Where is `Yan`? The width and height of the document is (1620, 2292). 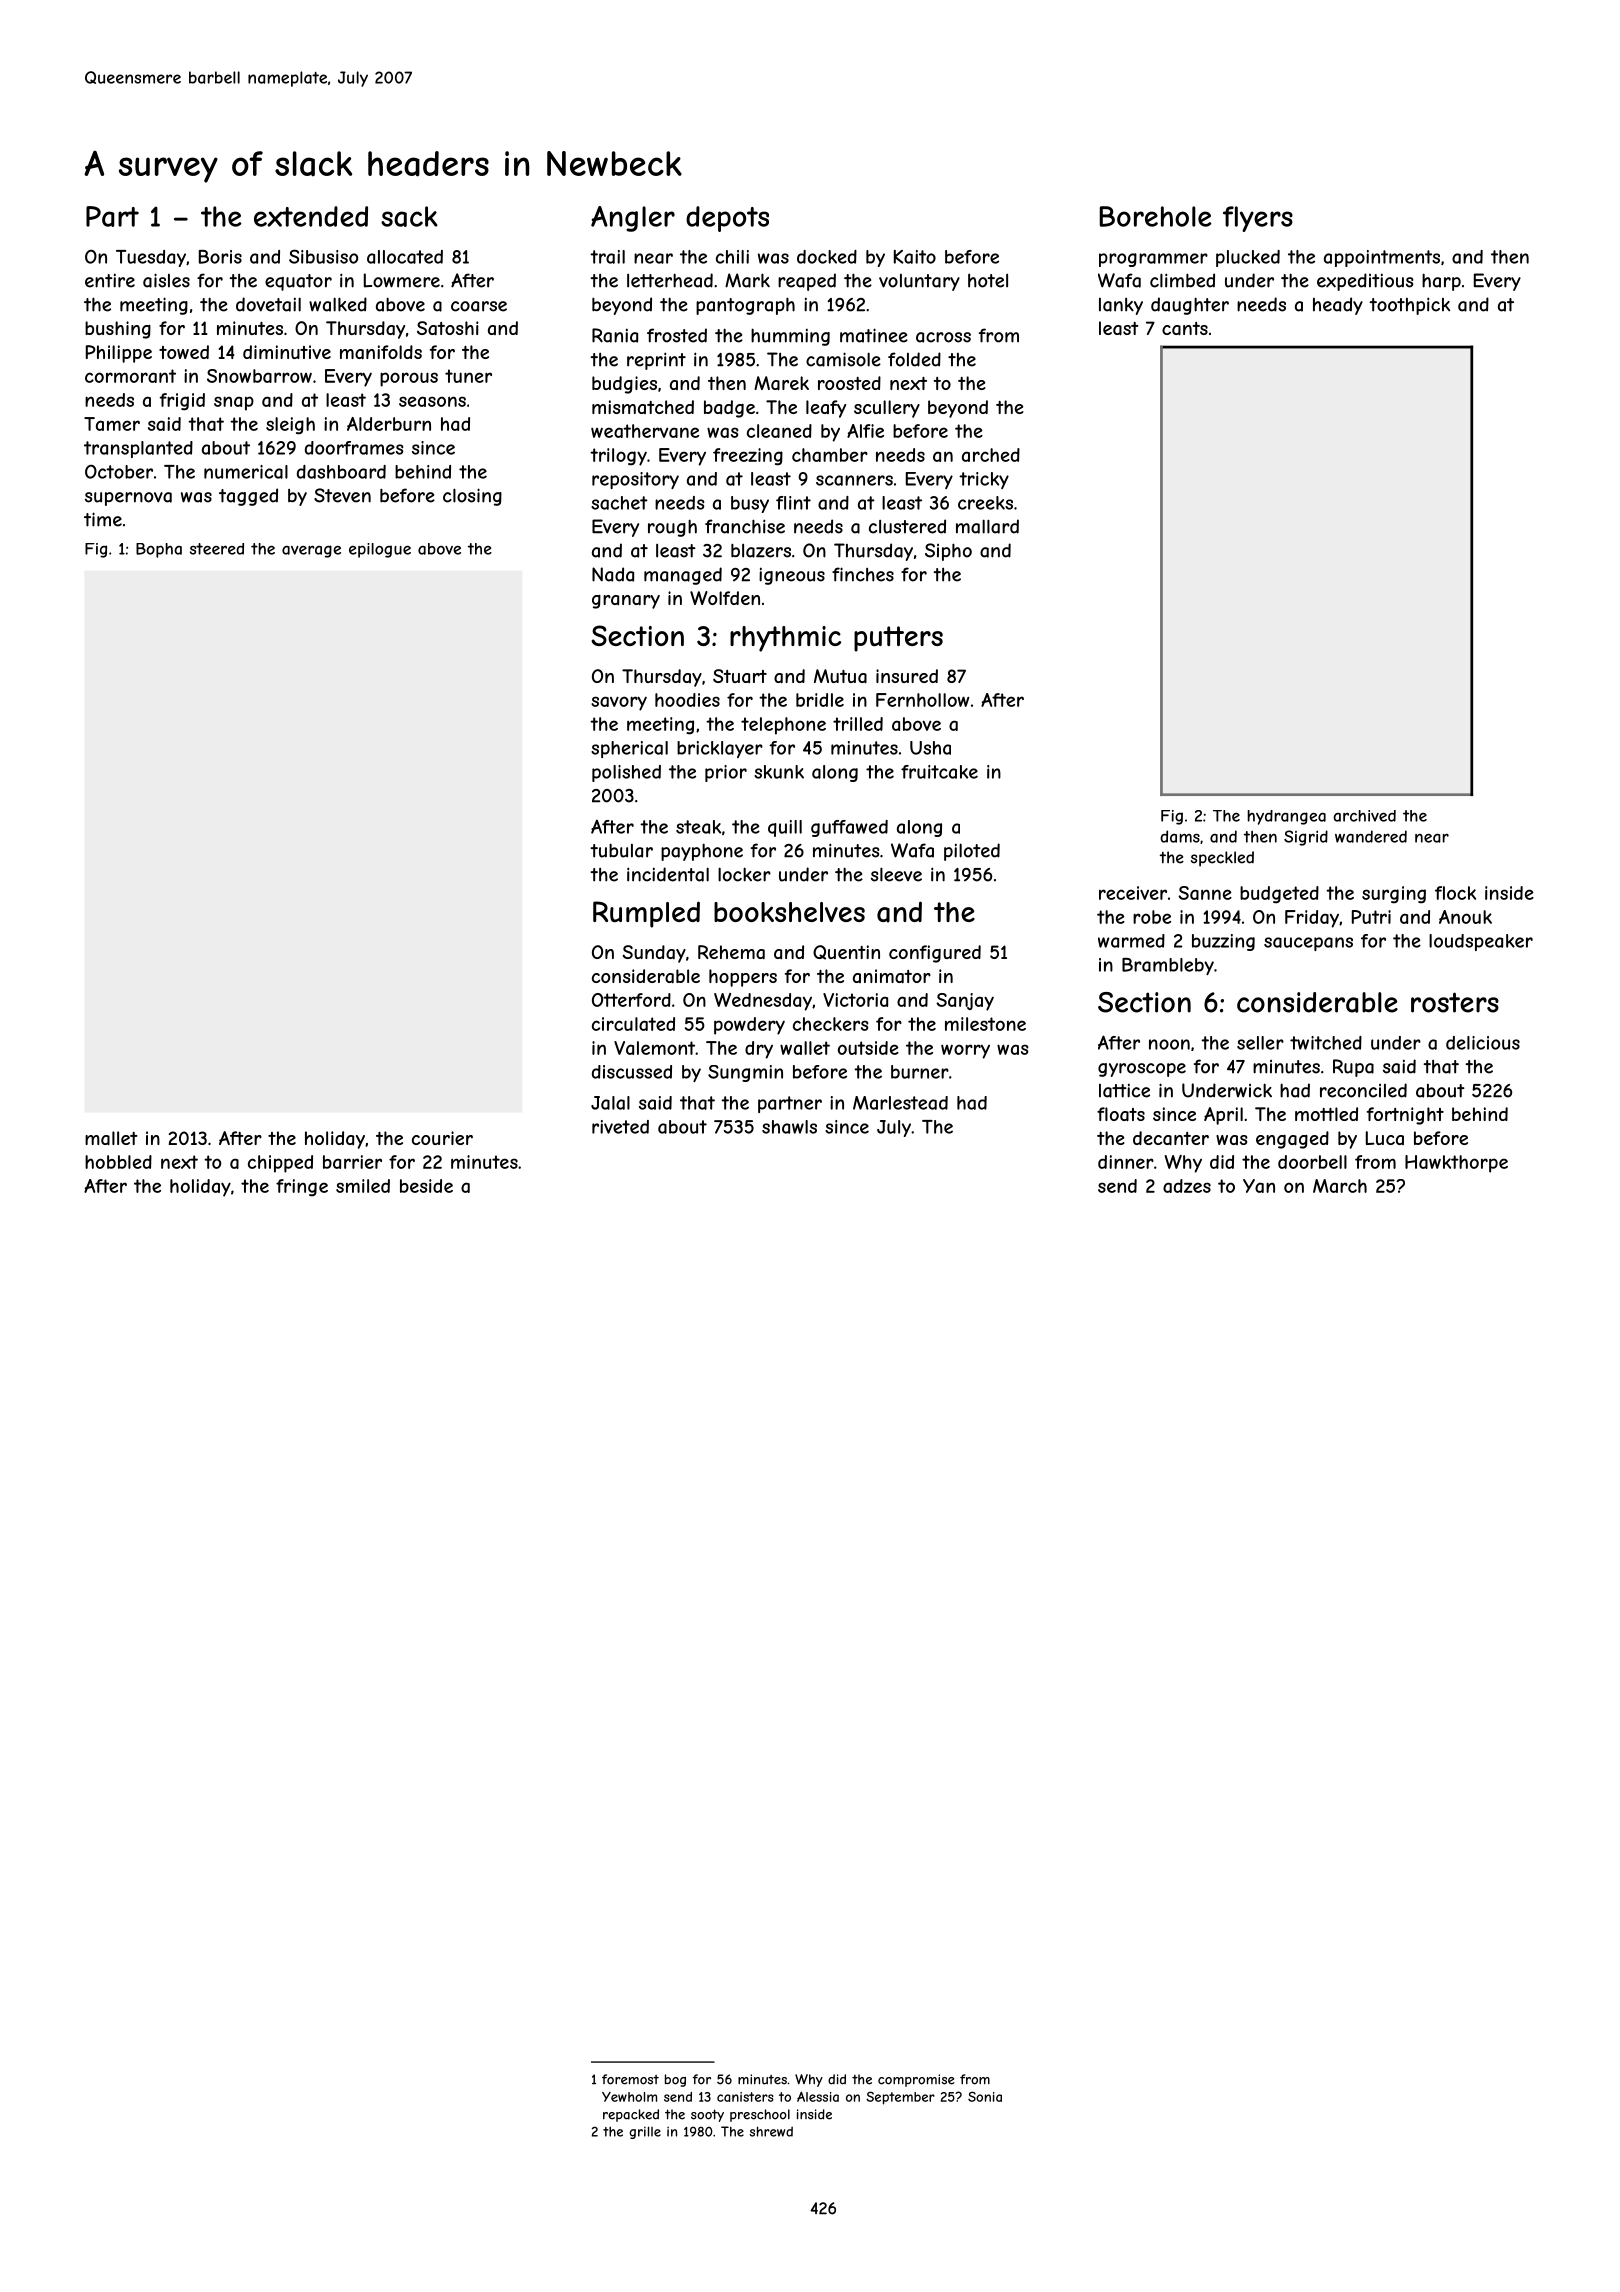 Yan is located at coordinates (1259, 1186).
